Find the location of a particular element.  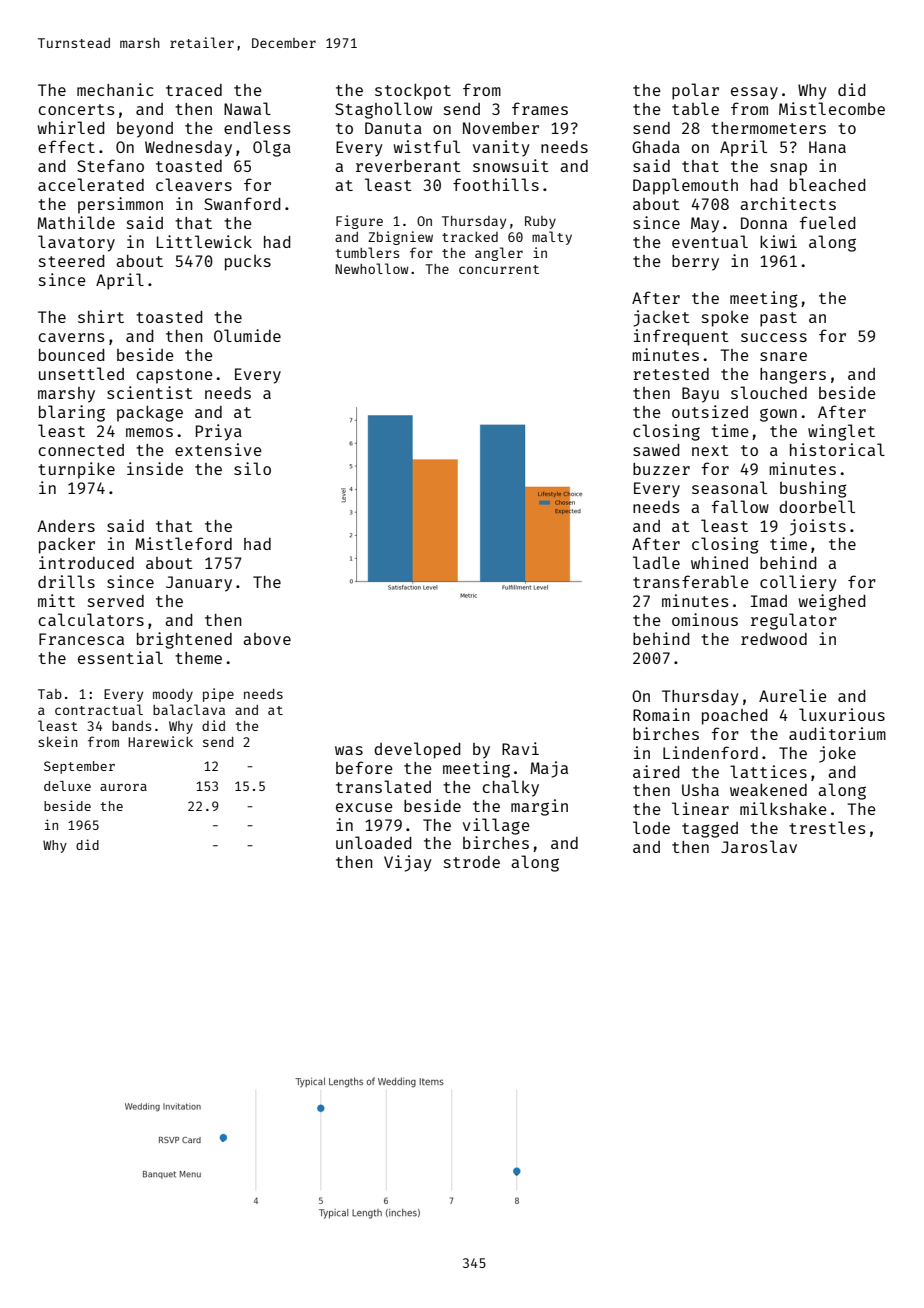

deluxe is located at coordinates (67, 786).
